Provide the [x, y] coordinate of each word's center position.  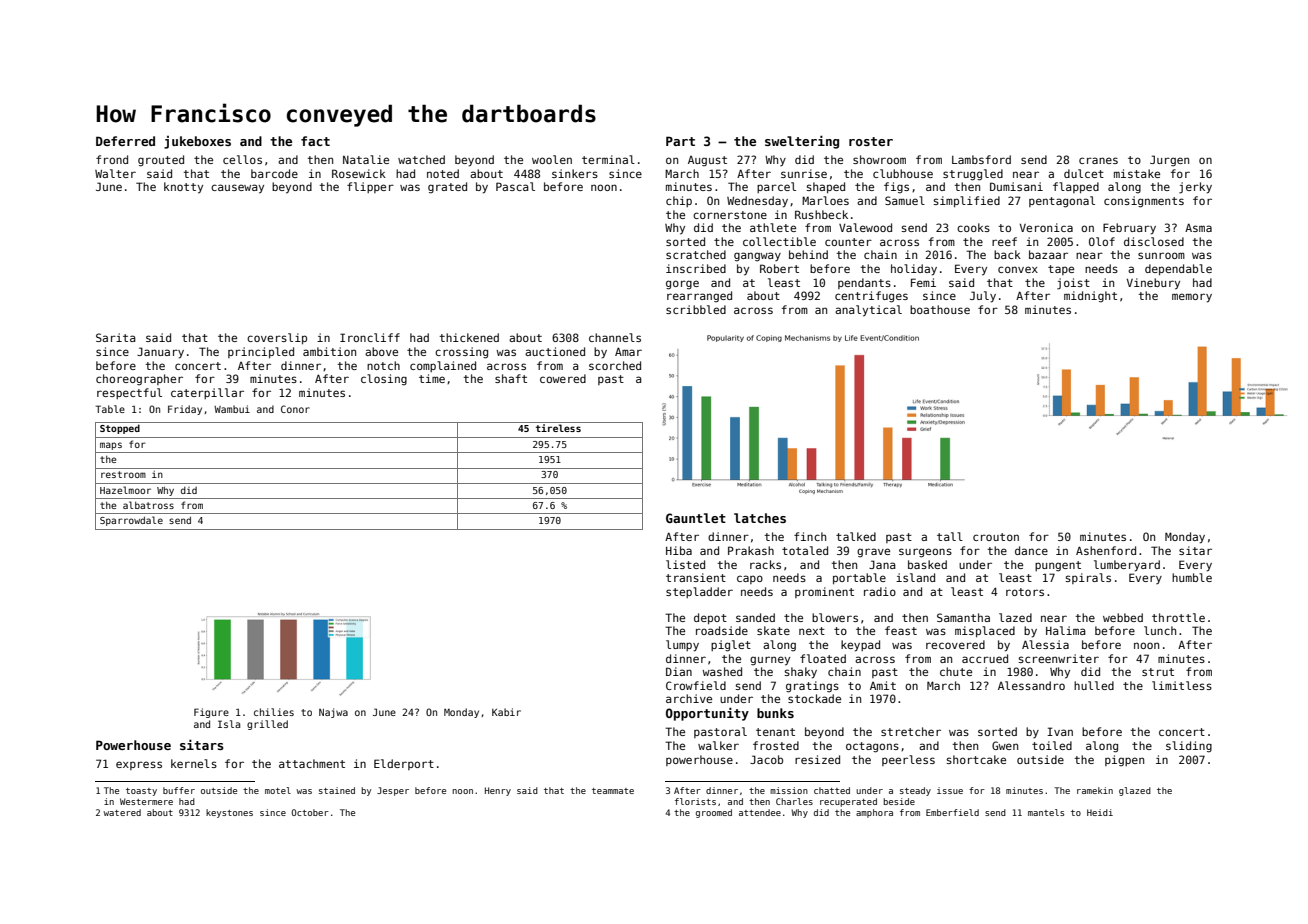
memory [1192, 298]
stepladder [699, 592]
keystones [229, 813]
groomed [714, 813]
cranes [1098, 160]
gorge [682, 285]
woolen [552, 159]
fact [315, 141]
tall [950, 536]
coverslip [277, 338]
